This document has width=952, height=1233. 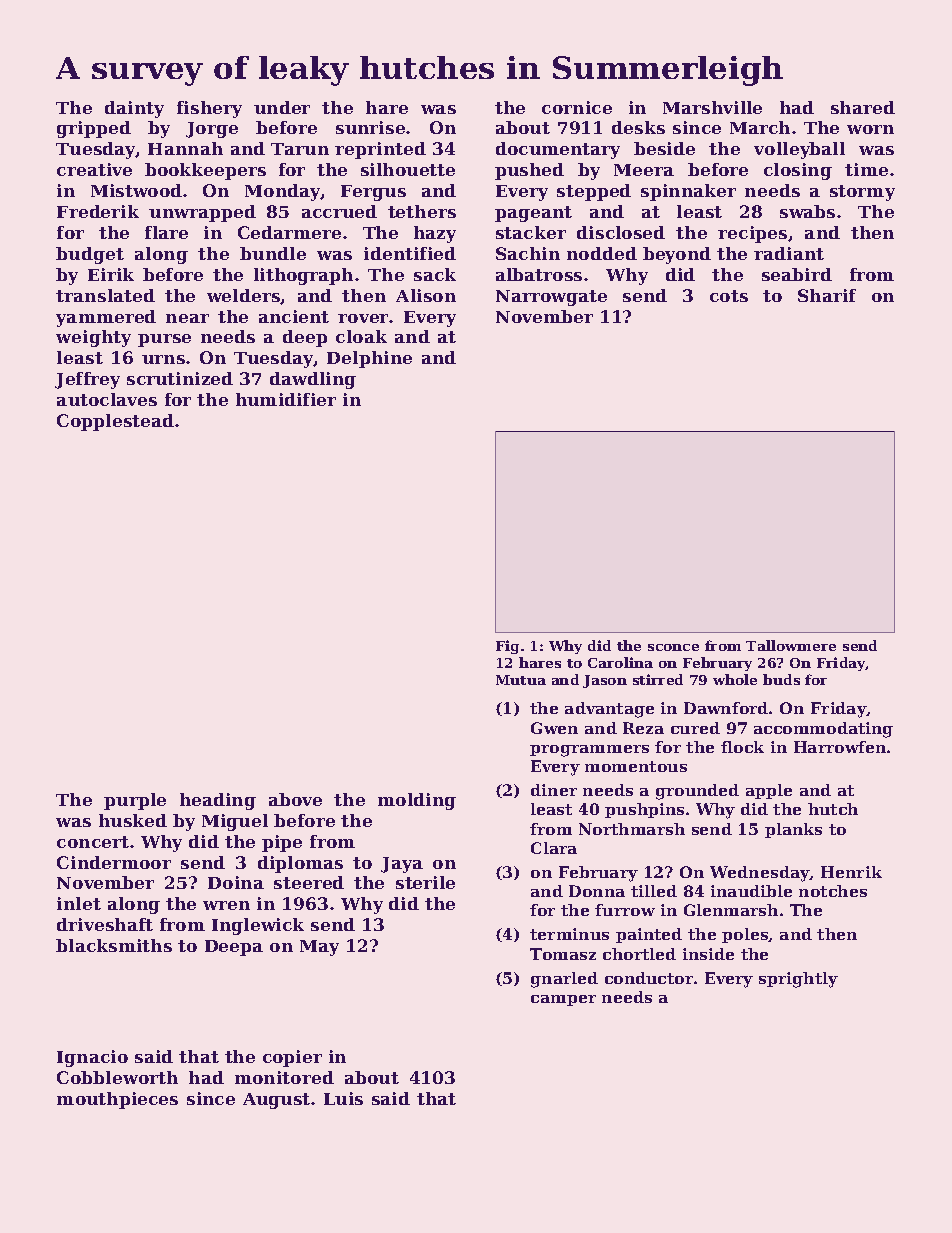 I want to click on humidifier, so click(x=286, y=399).
